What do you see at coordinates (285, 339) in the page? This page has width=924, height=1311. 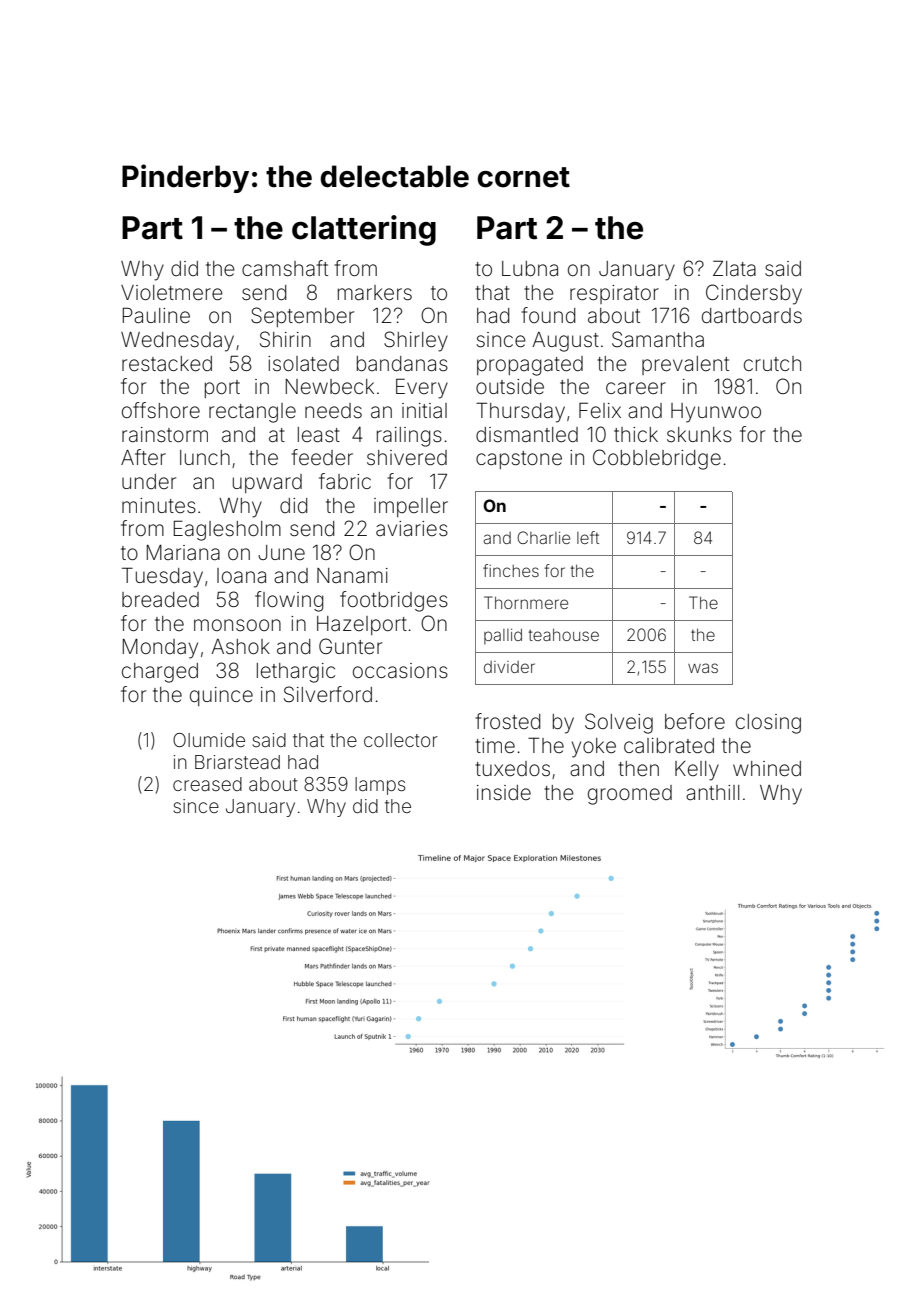 I see `Shirin` at bounding box center [285, 339].
